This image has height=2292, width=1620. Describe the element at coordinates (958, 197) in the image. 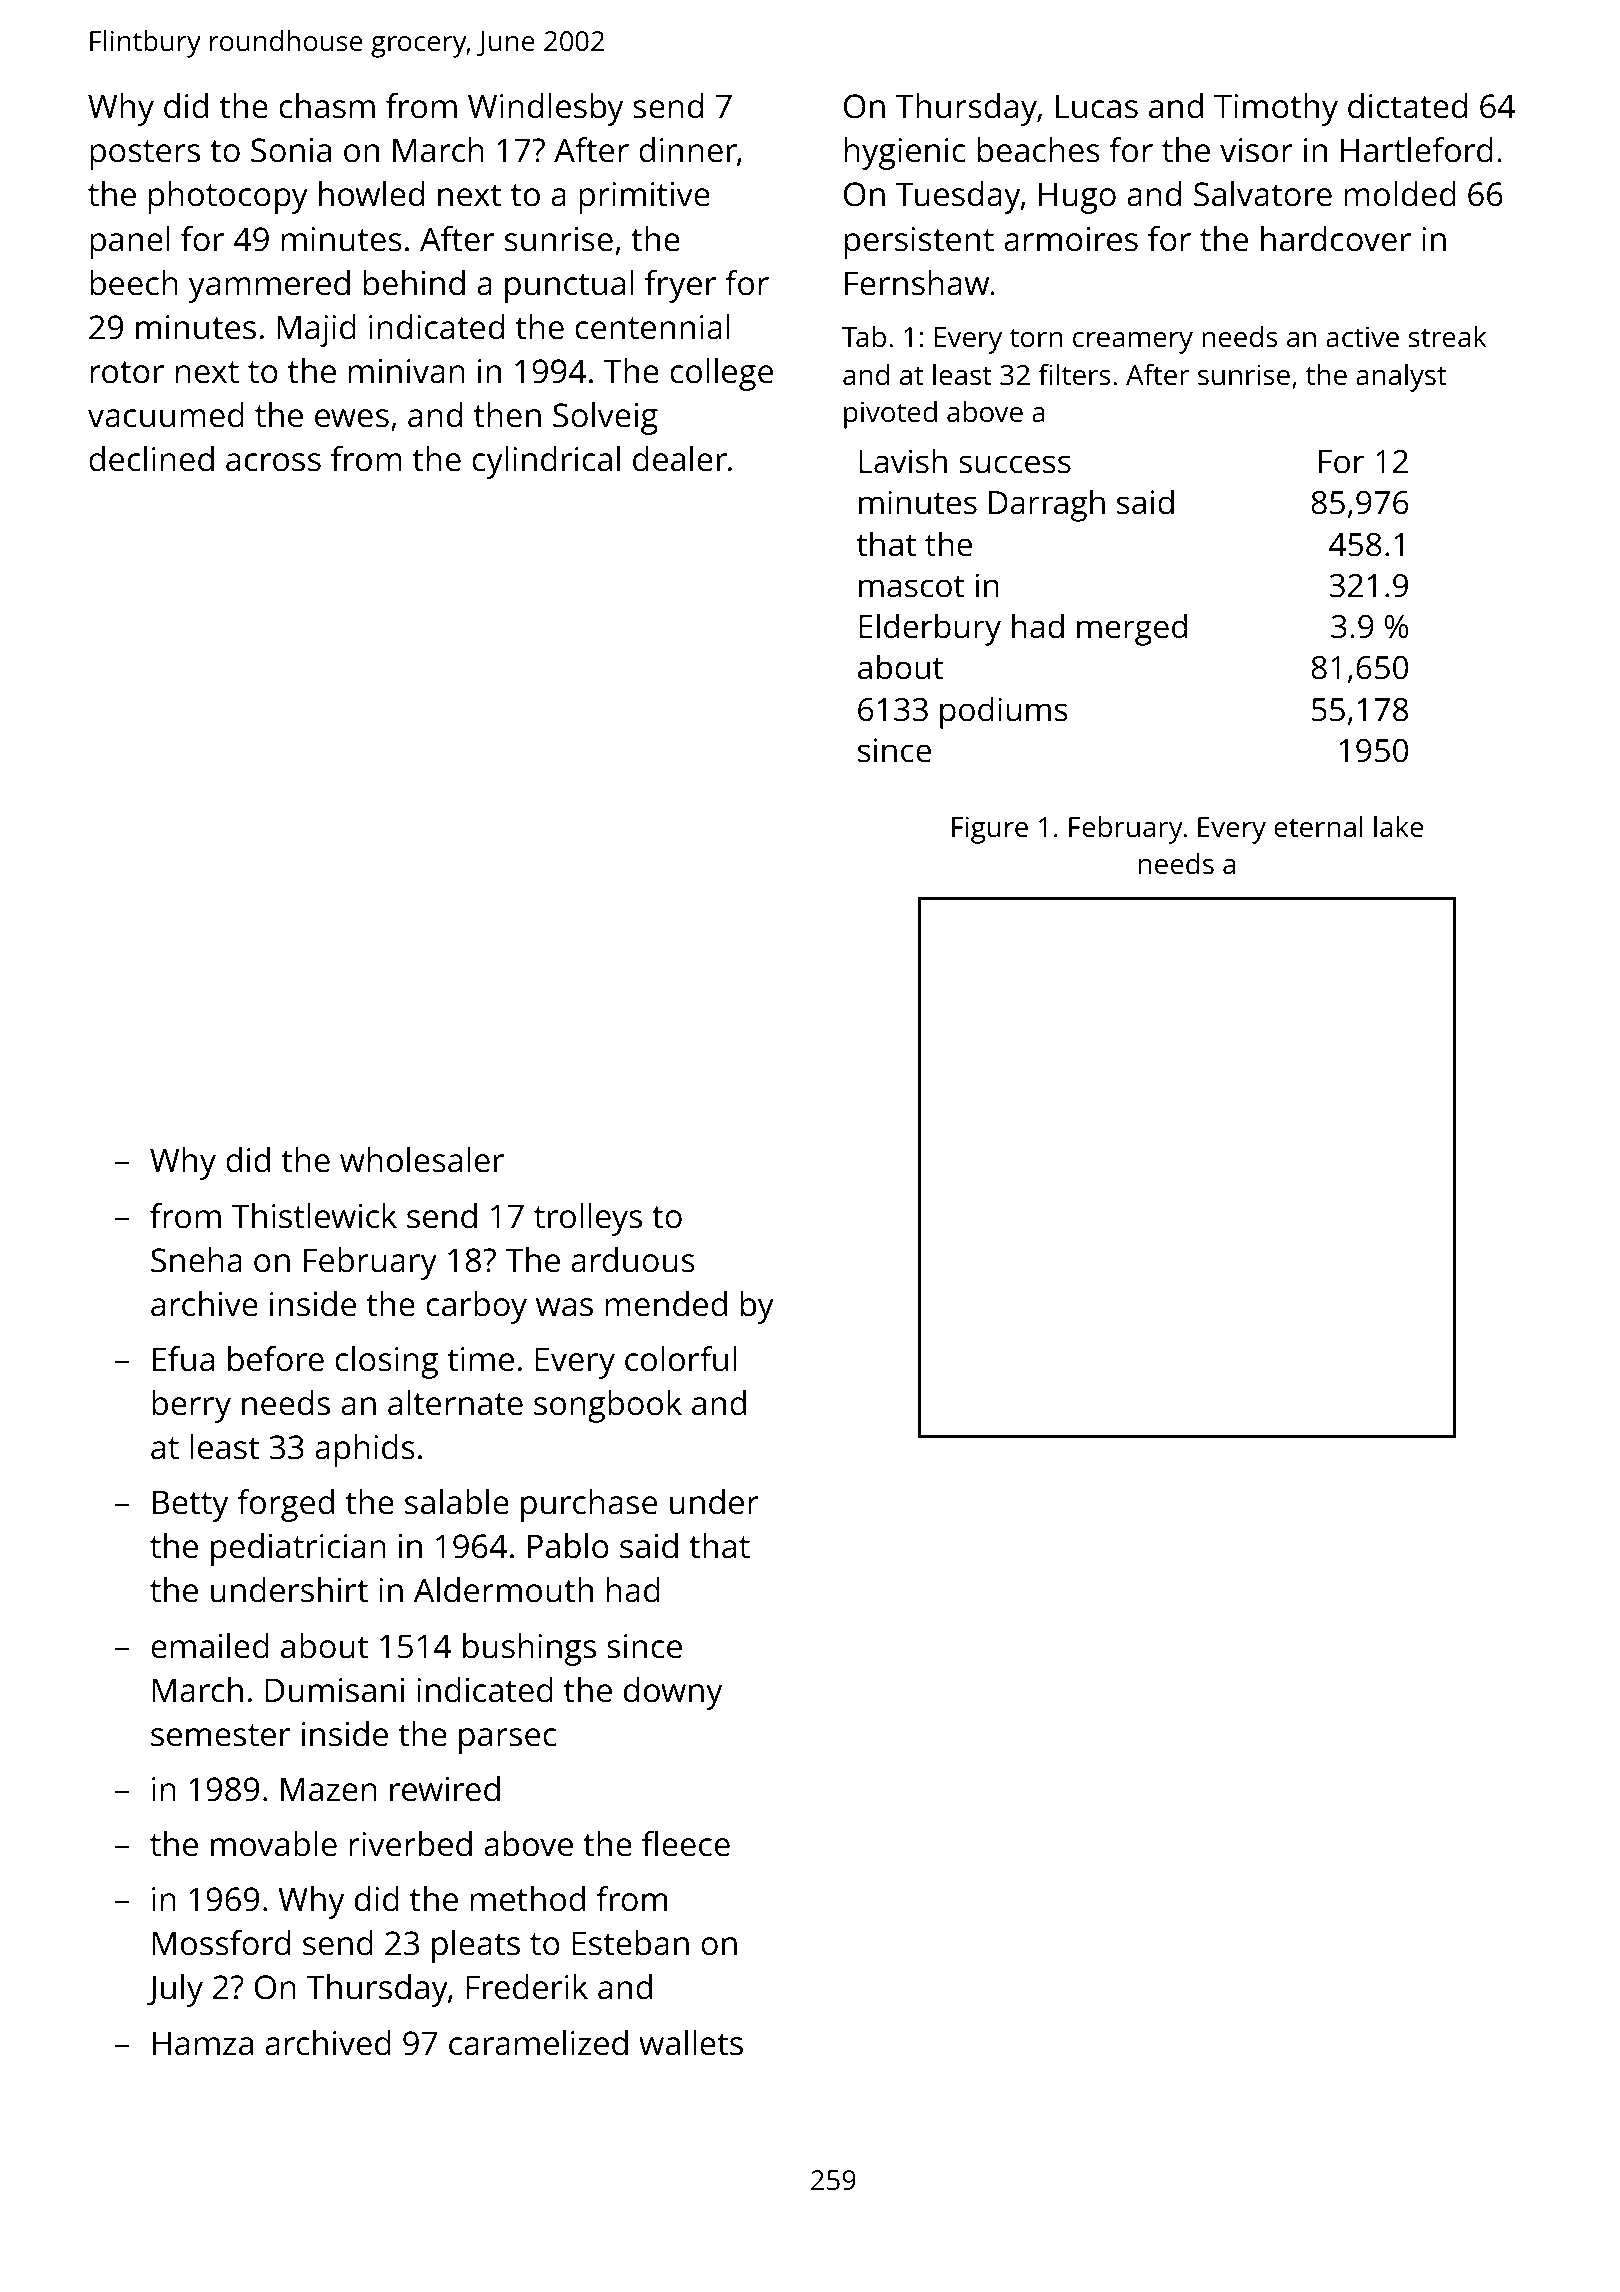

I see `Tuesday` at that location.
